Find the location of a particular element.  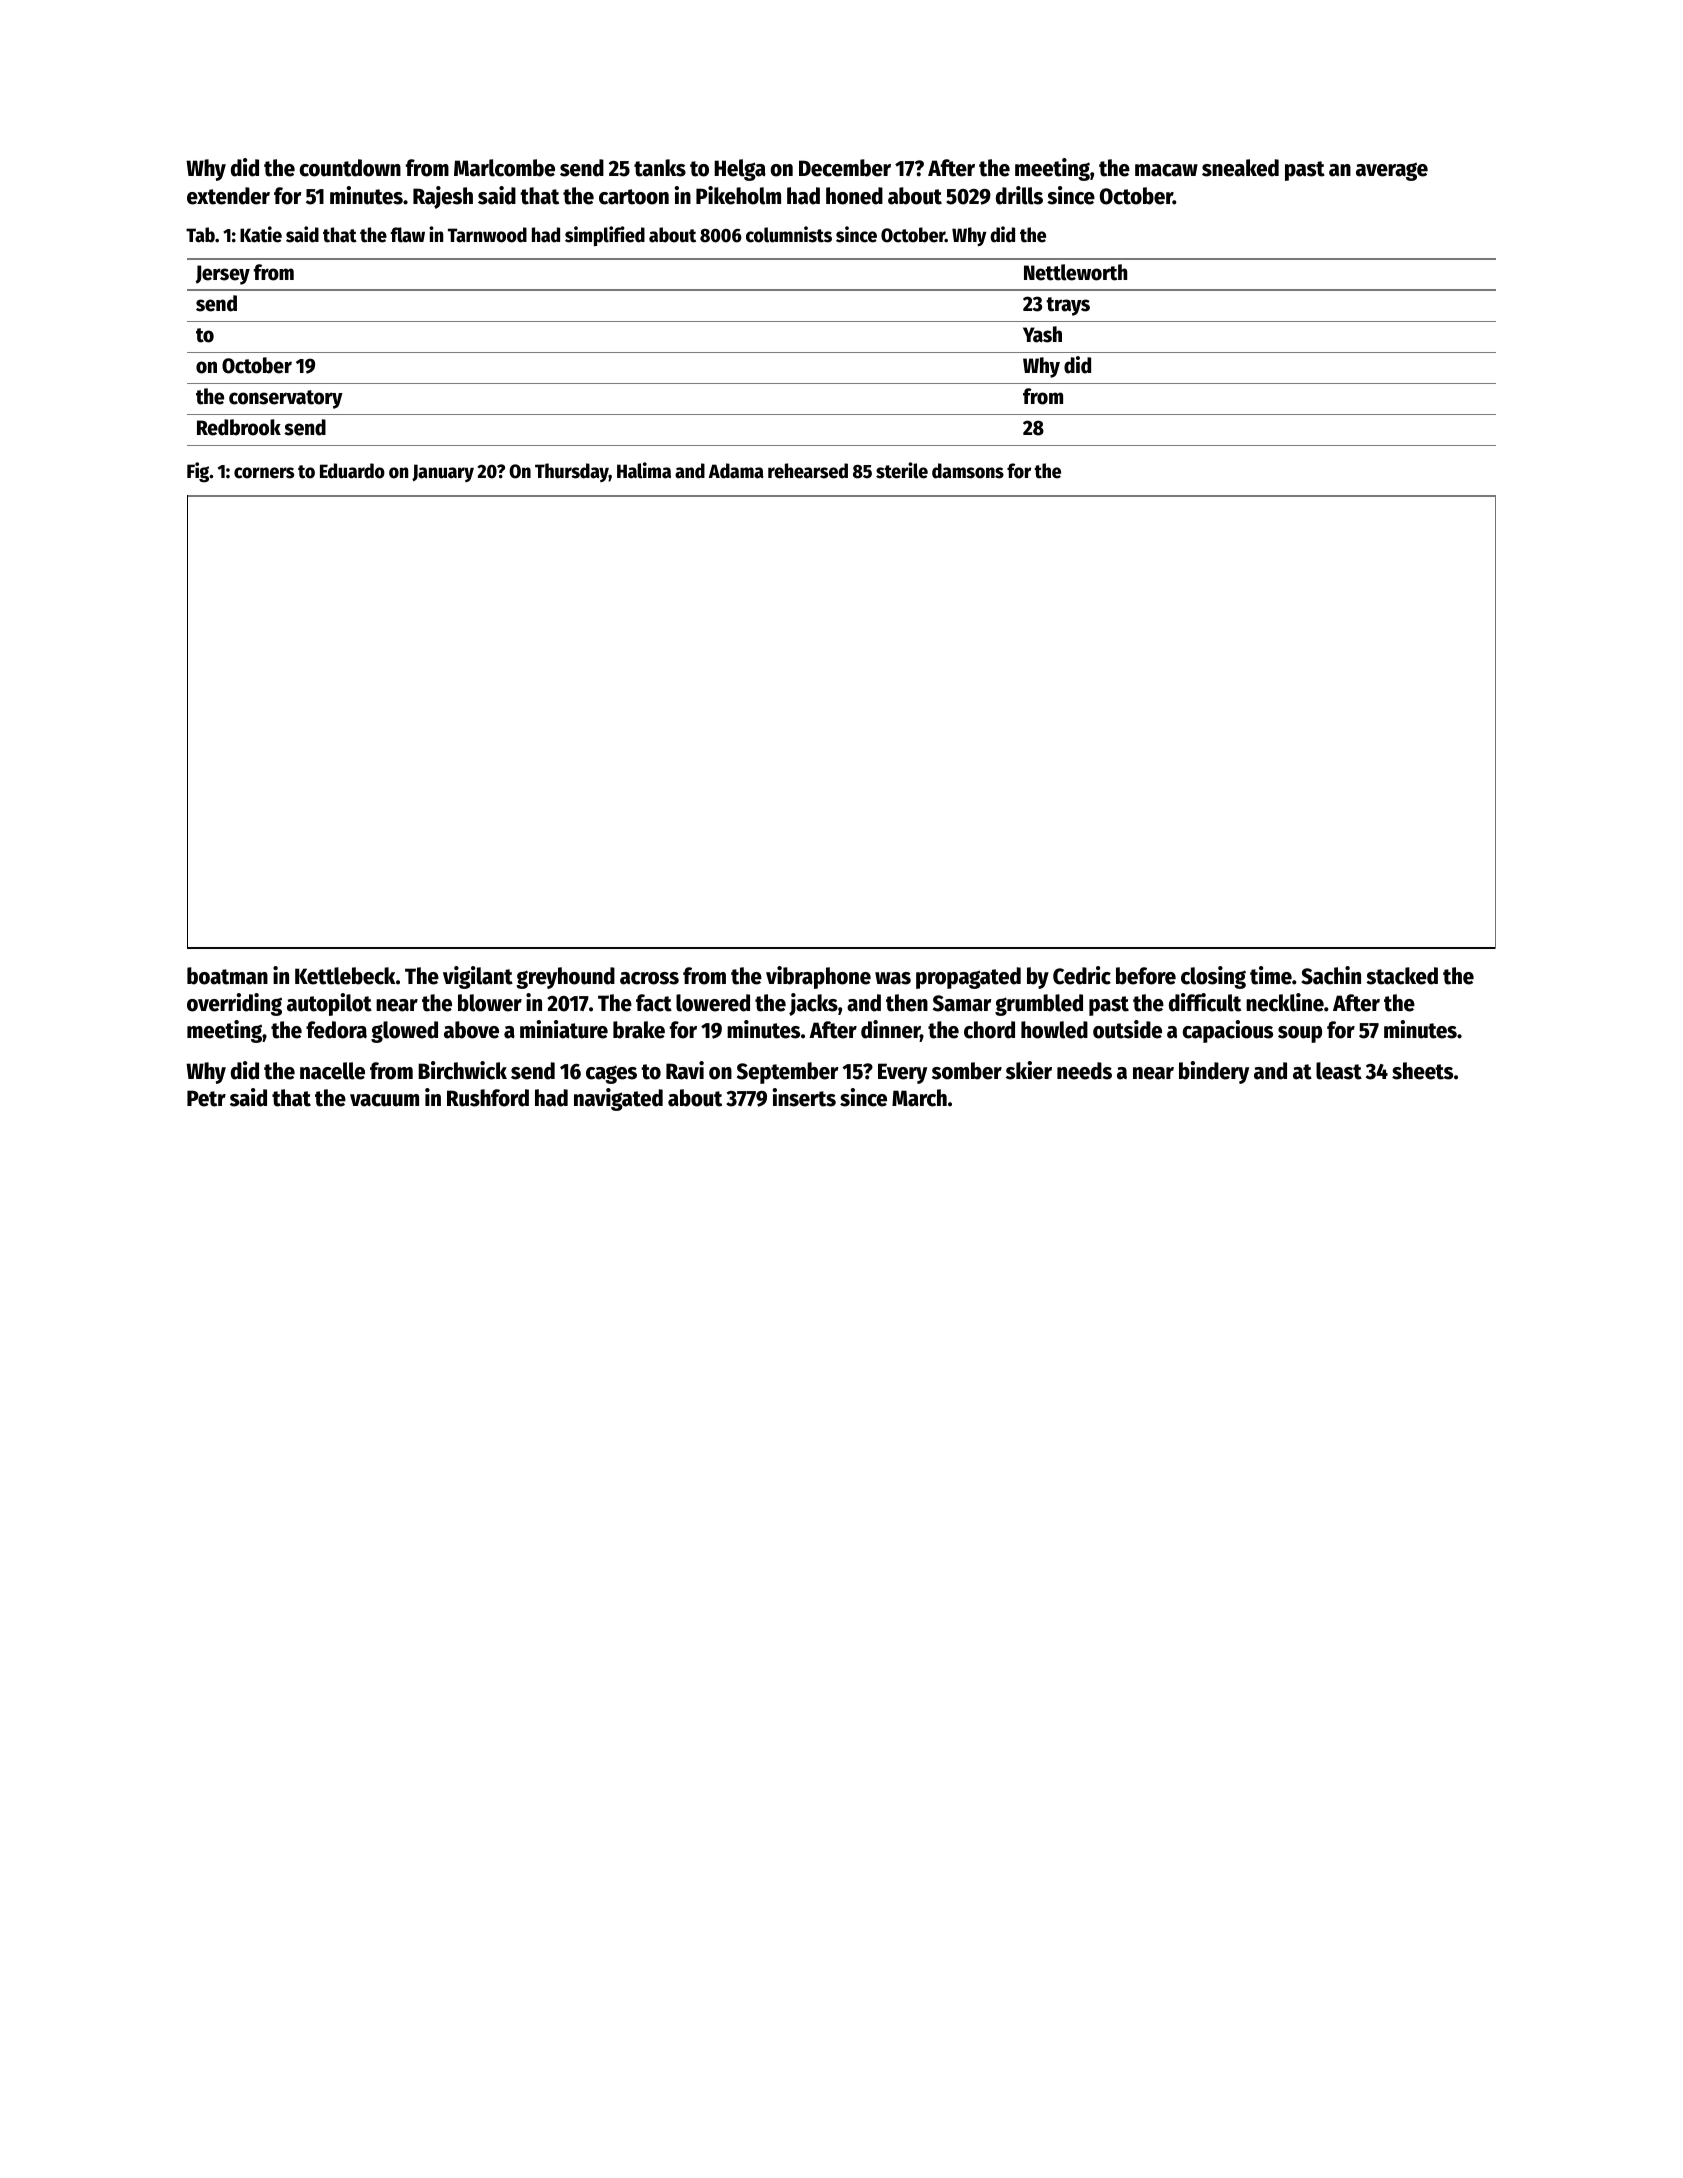

closing is located at coordinates (1213, 977).
